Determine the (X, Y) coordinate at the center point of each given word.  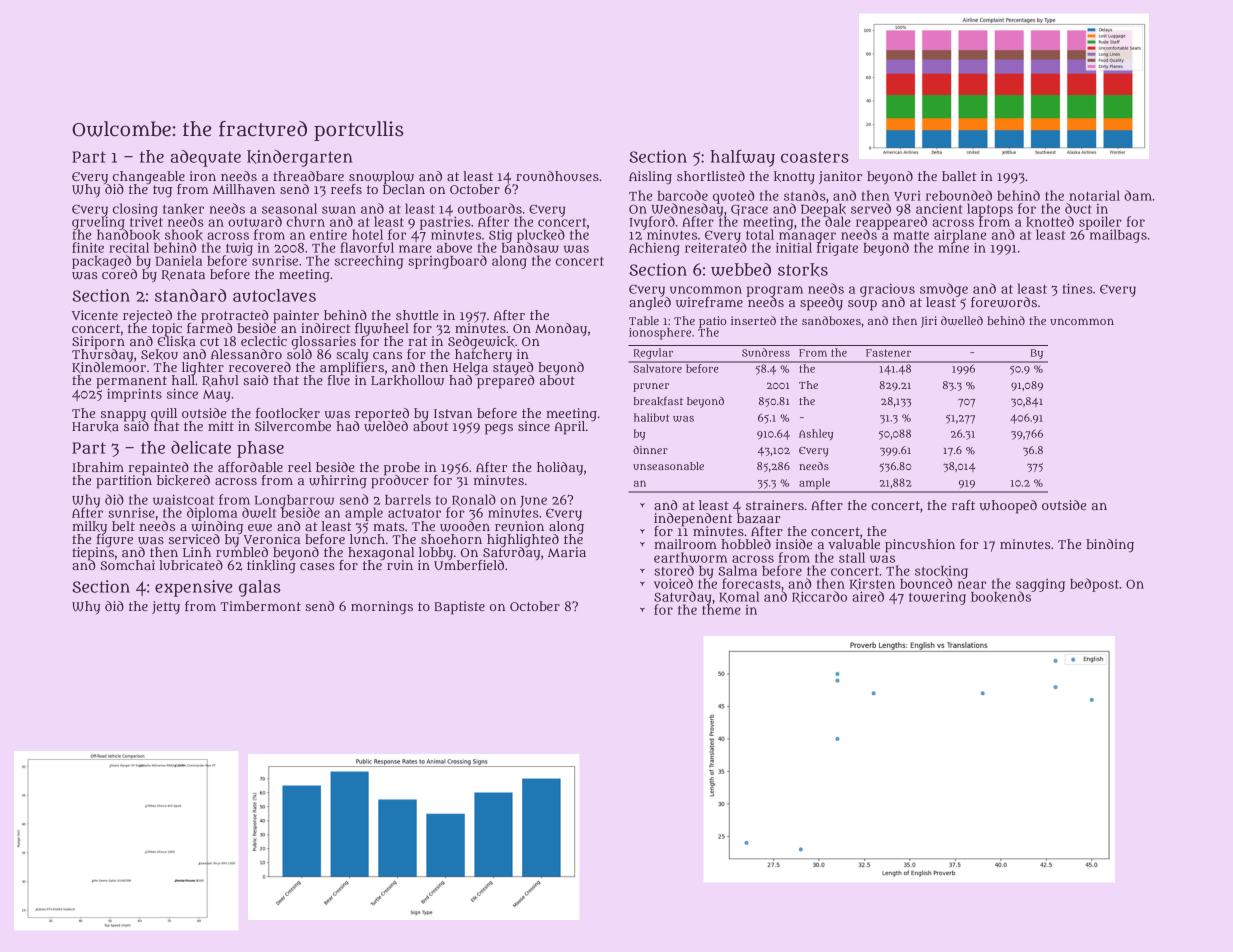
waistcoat (183, 499)
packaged (101, 262)
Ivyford (652, 223)
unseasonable (668, 466)
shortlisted (711, 176)
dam (1138, 195)
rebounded (959, 195)
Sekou (159, 354)
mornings (382, 608)
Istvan (453, 413)
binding (1110, 545)
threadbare (308, 176)
